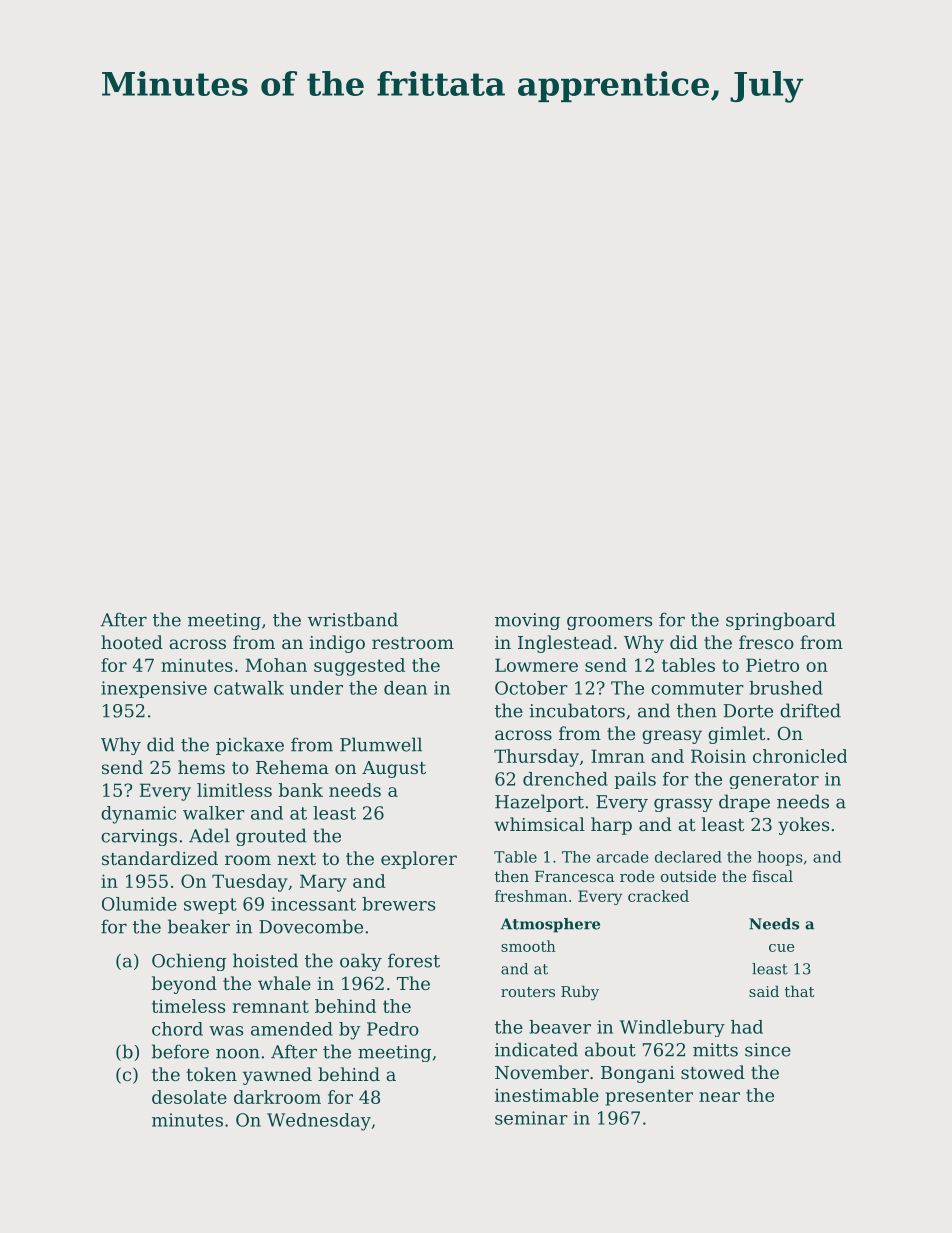 The height and width of the screenshot is (1233, 952). Describe the element at coordinates (531, 1118) in the screenshot. I see `seminar` at that location.
